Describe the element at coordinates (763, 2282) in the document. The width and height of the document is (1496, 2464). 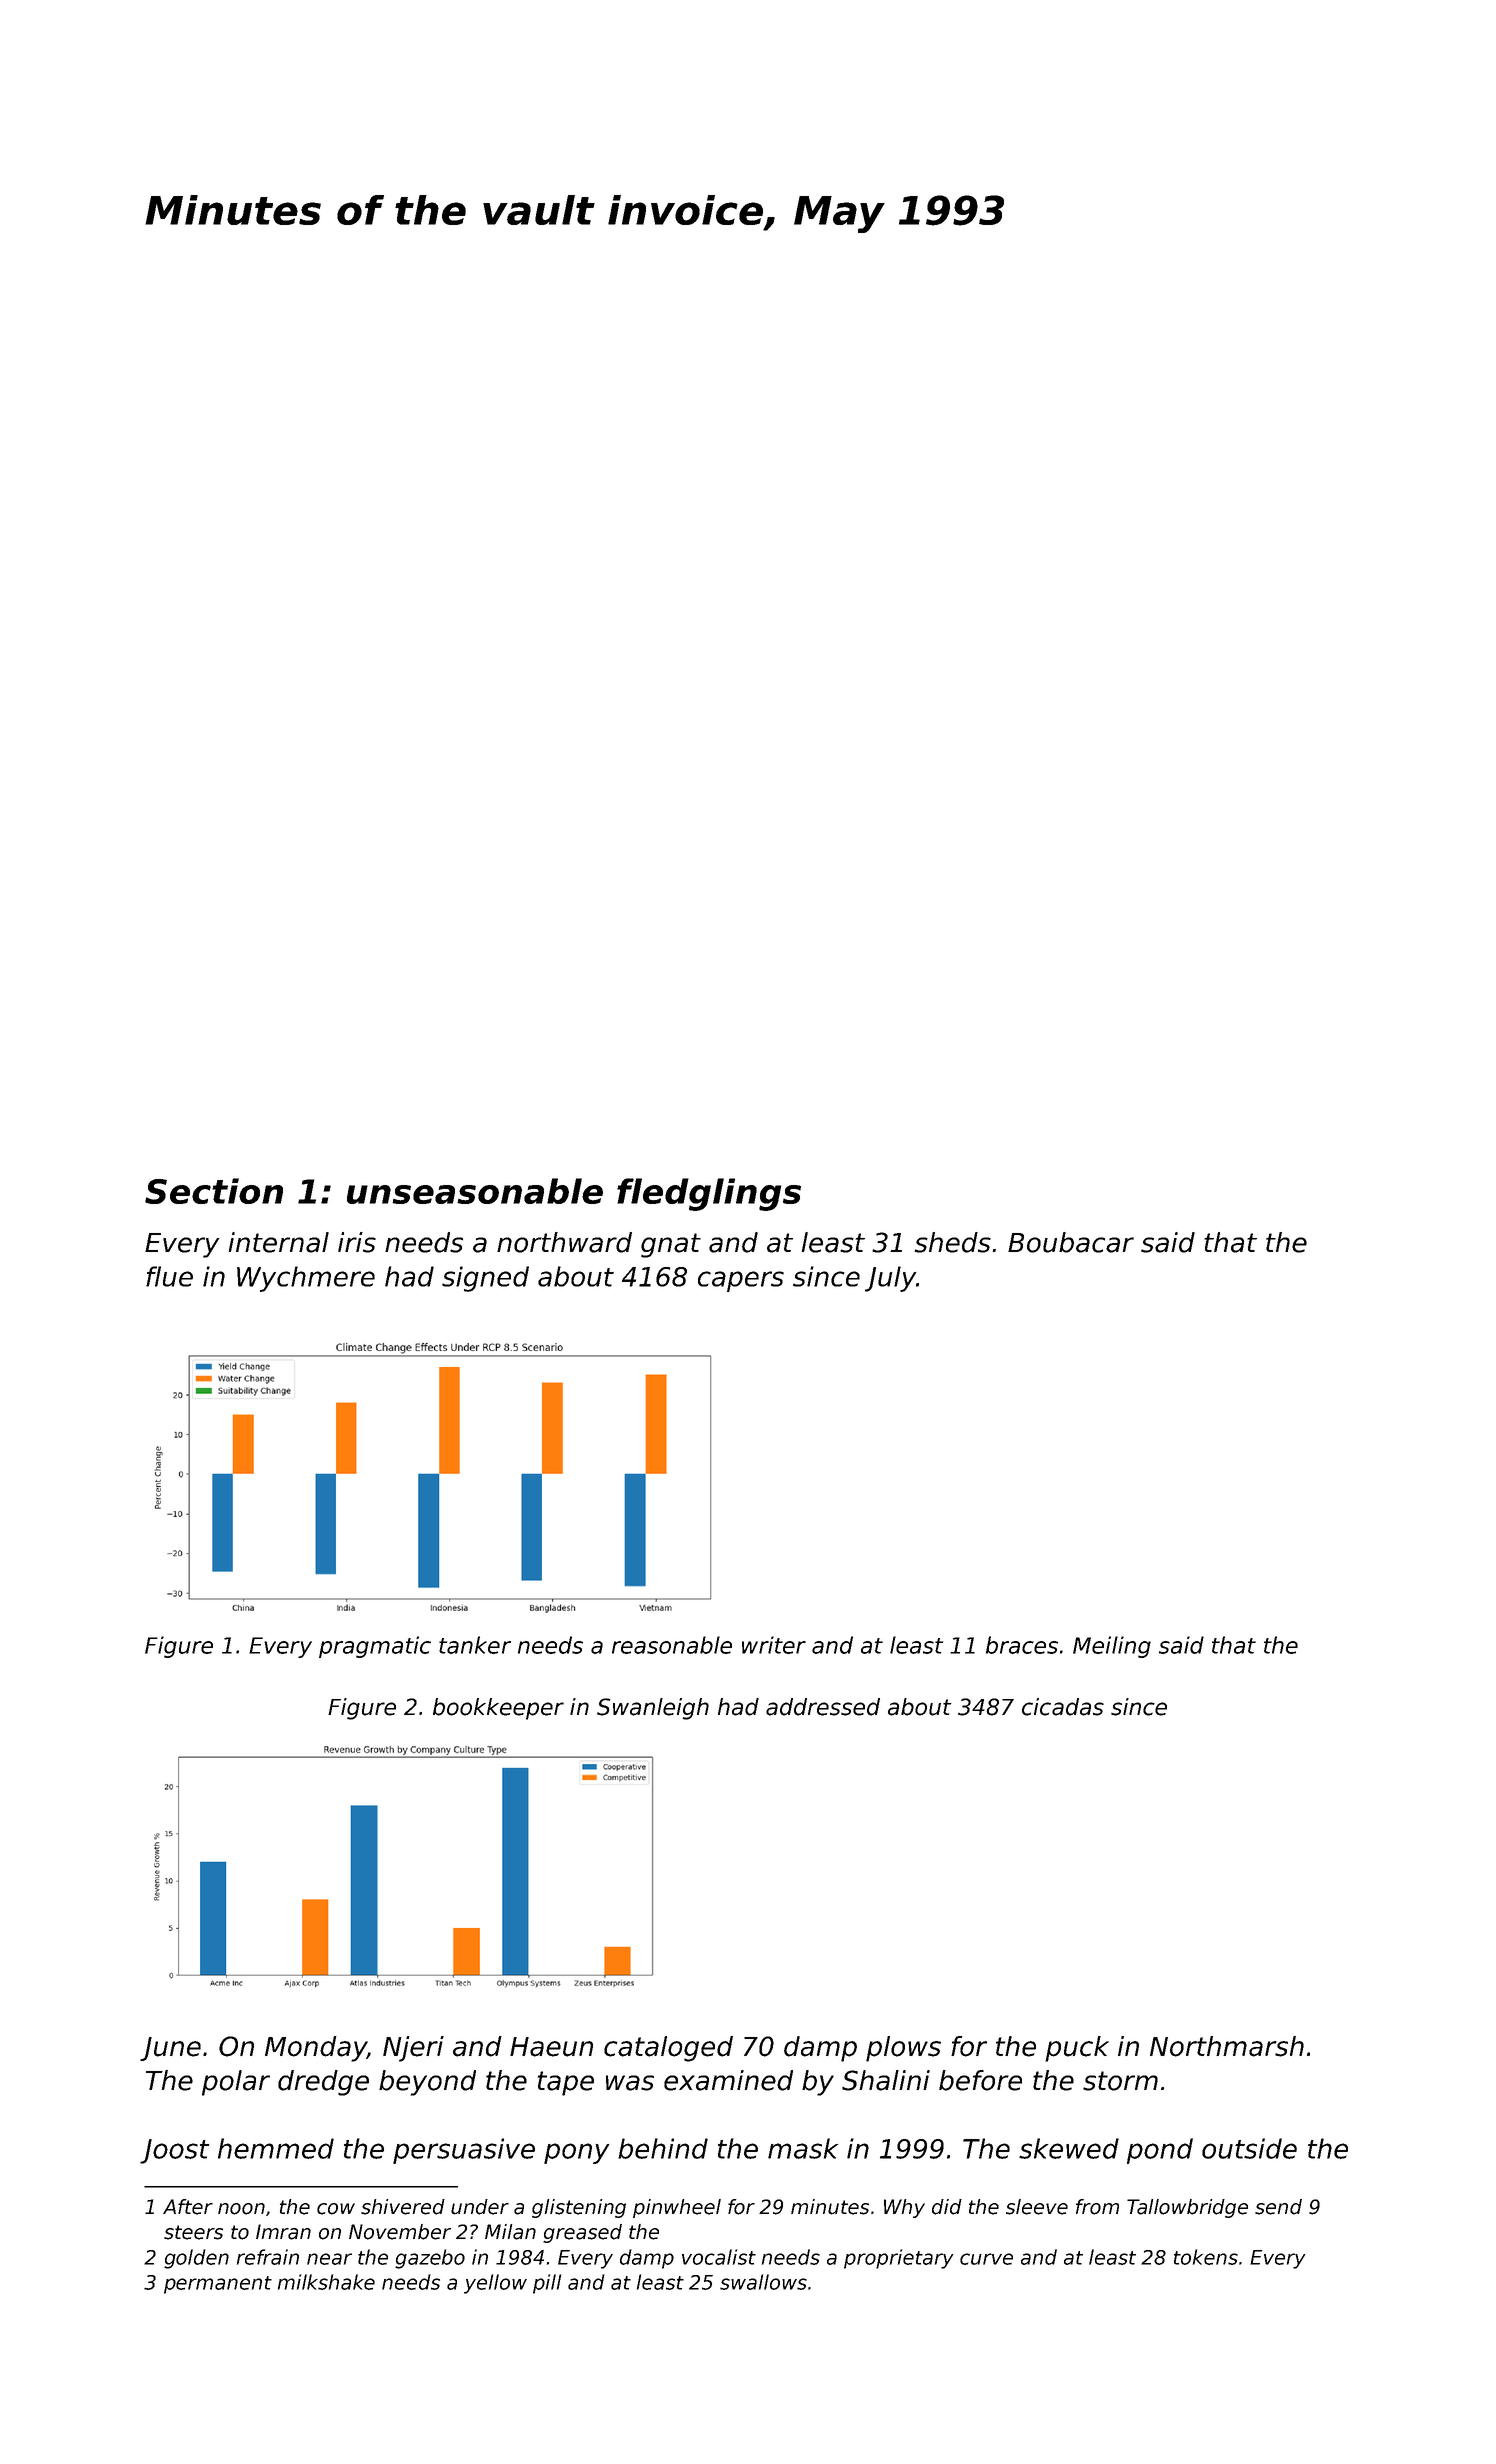
I see `swallows` at that location.
